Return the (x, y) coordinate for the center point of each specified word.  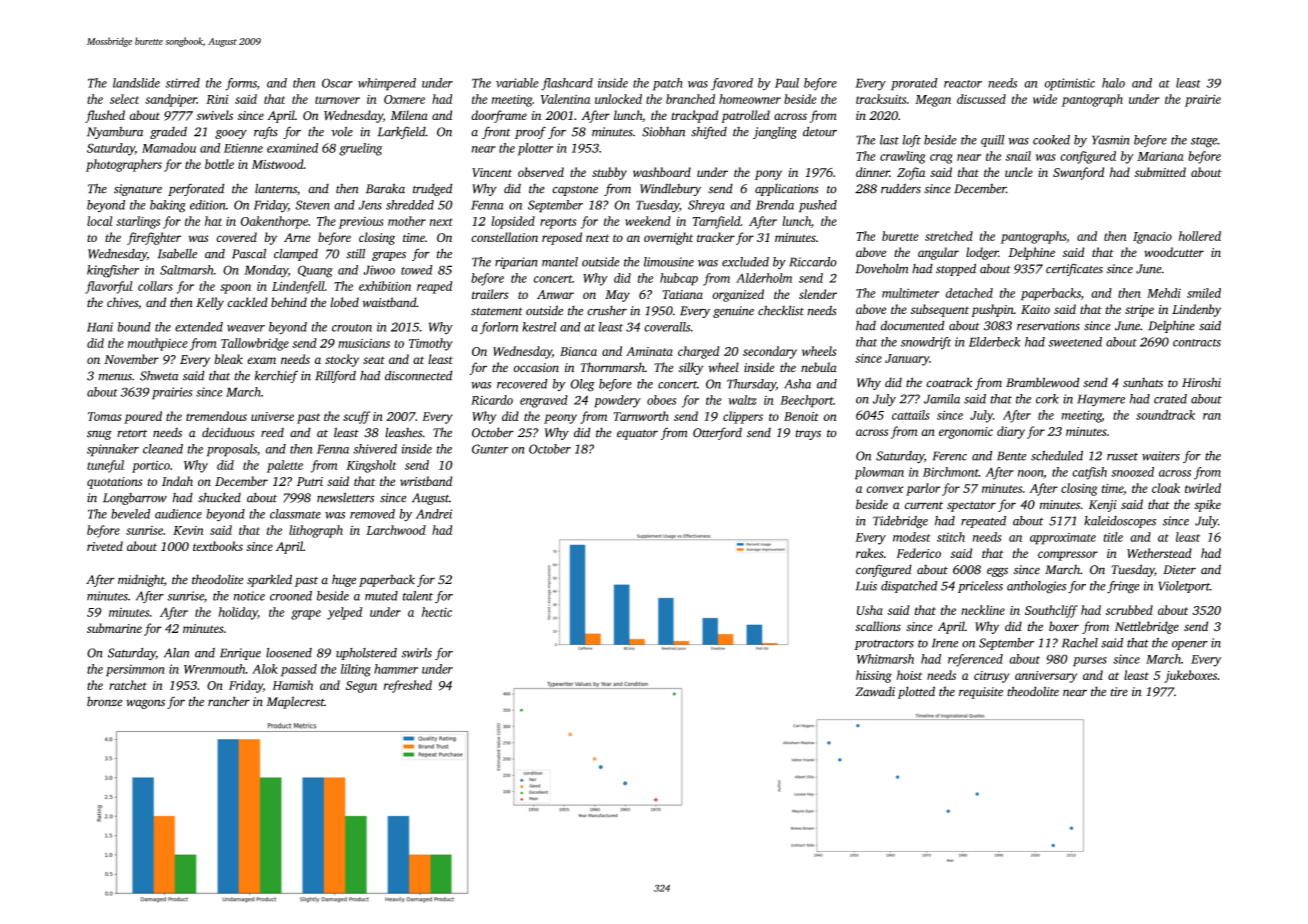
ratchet (128, 685)
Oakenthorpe (274, 222)
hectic (437, 612)
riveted (105, 546)
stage (1204, 142)
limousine (669, 262)
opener (1190, 645)
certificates (1074, 269)
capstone (575, 191)
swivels (214, 115)
